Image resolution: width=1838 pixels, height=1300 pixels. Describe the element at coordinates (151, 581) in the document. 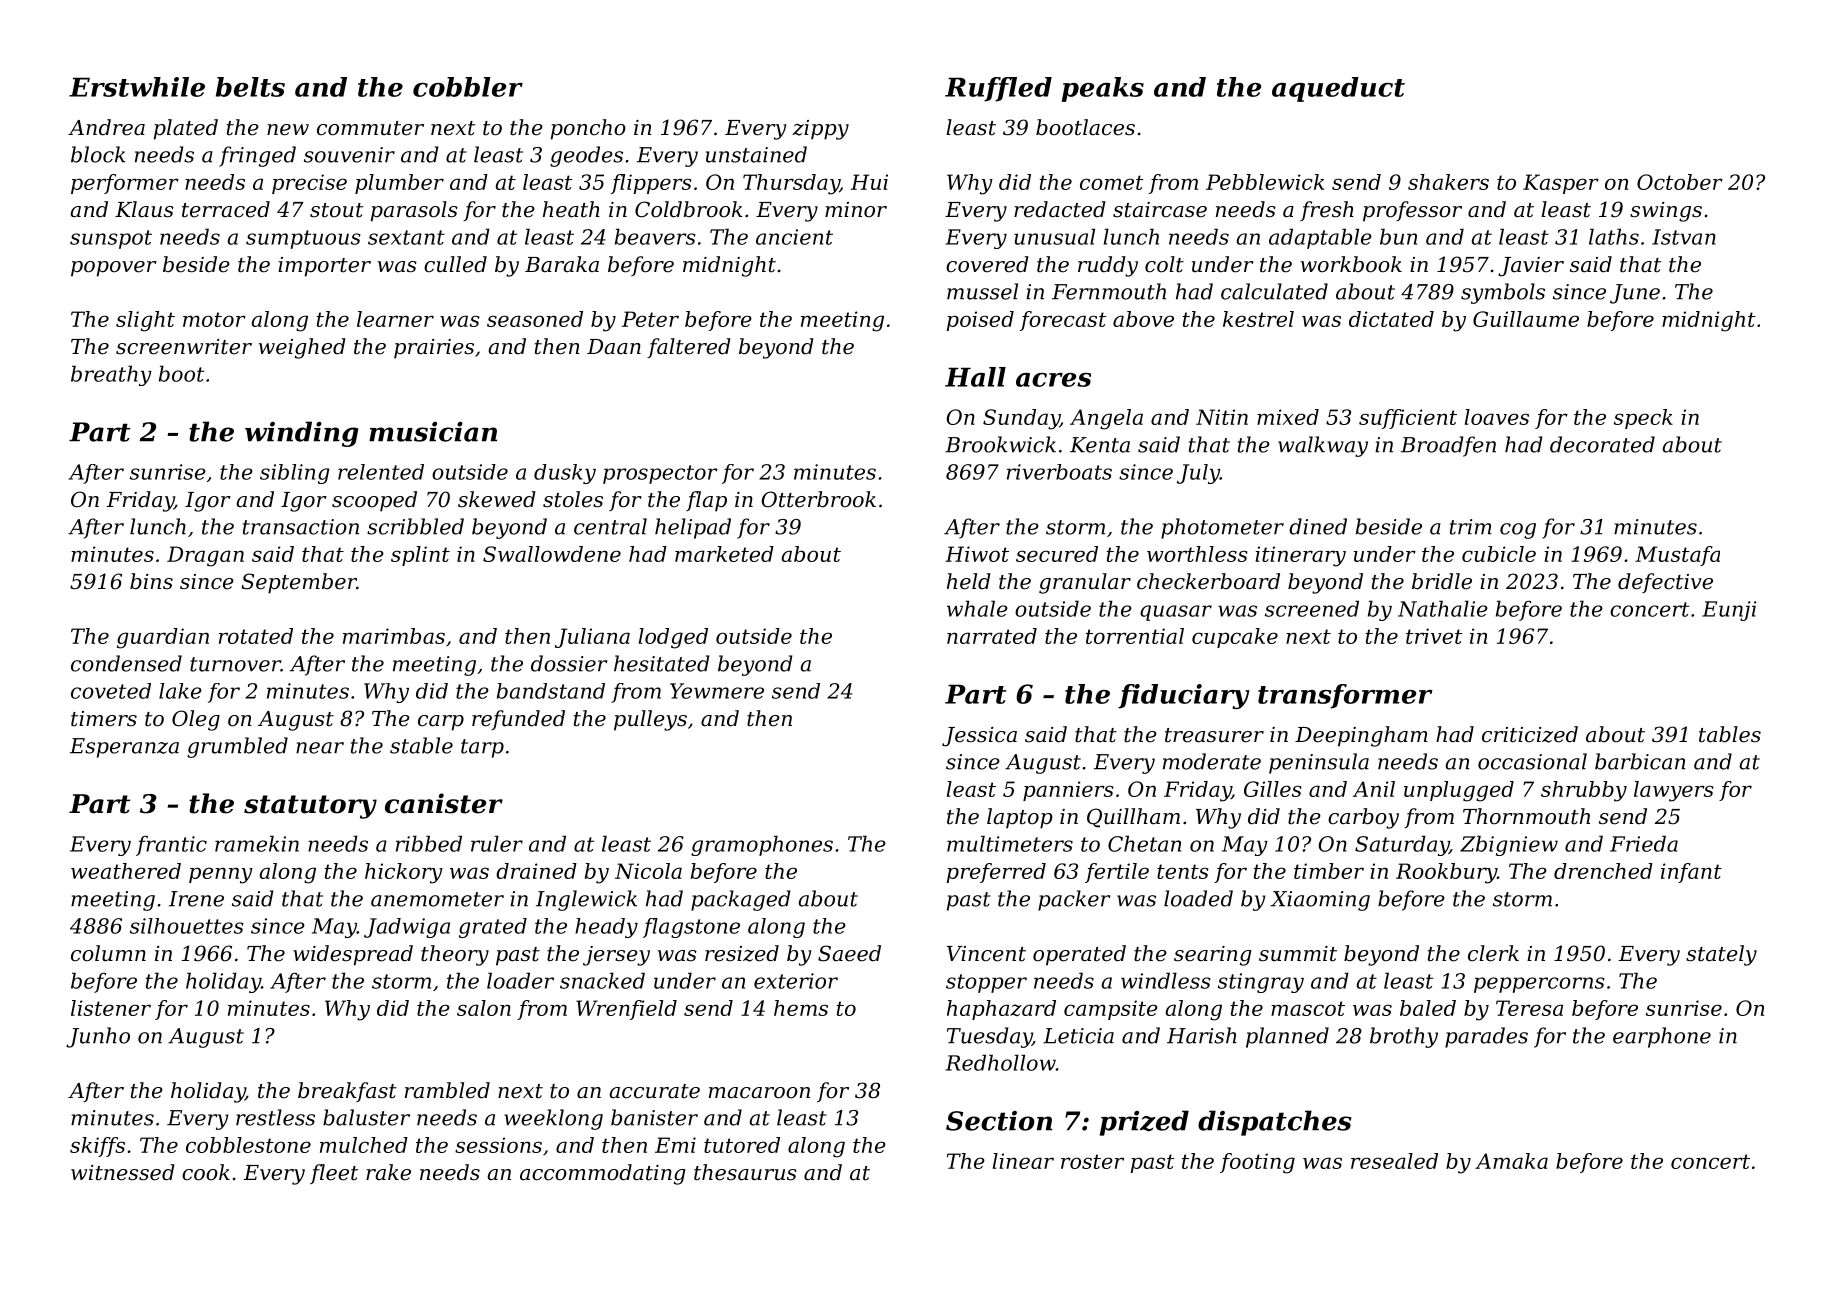

I see `bins` at that location.
